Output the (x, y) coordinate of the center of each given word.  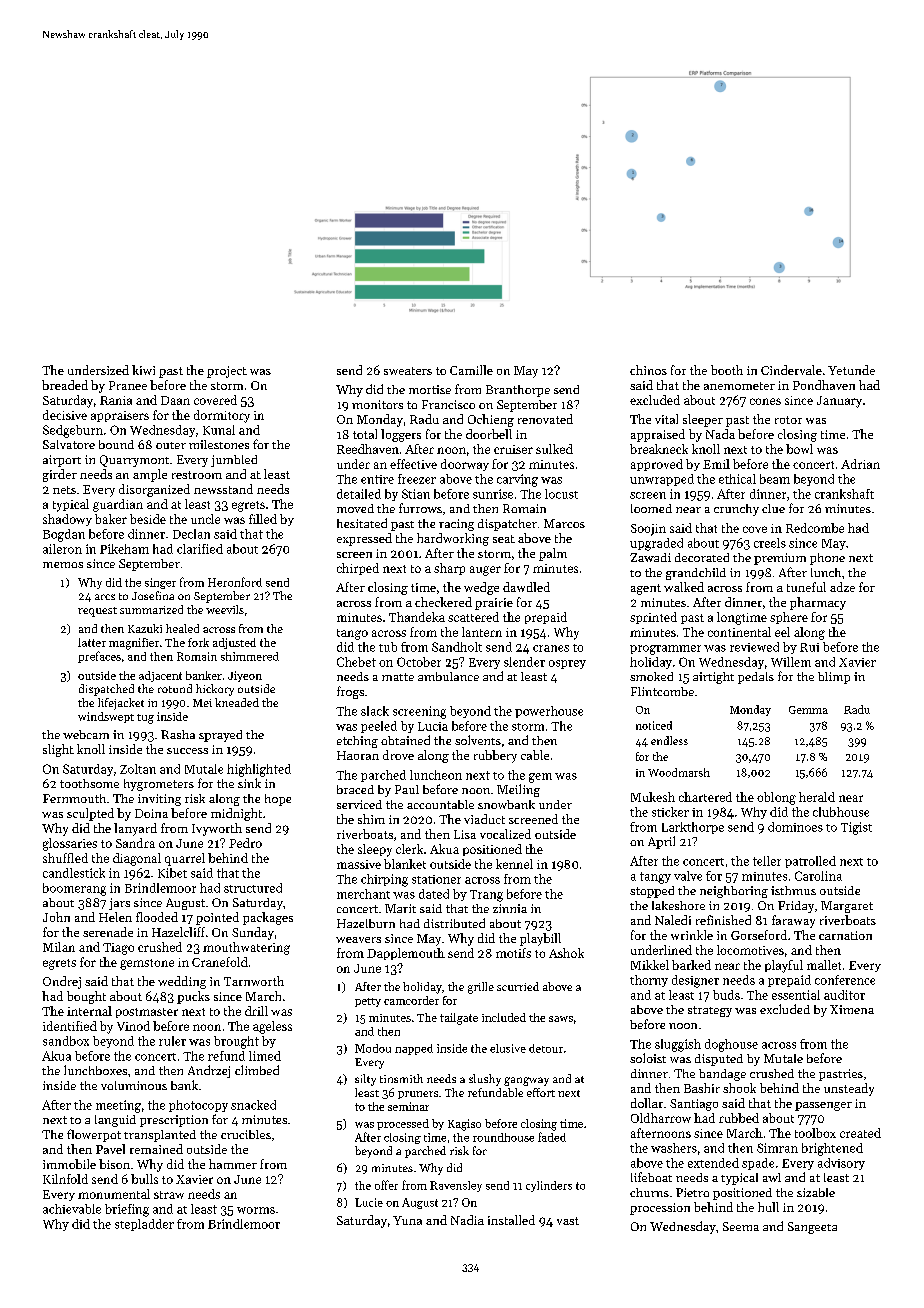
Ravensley (456, 1186)
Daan (175, 400)
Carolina (818, 876)
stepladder (144, 1225)
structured (253, 888)
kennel (514, 864)
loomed (651, 508)
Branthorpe (518, 391)
